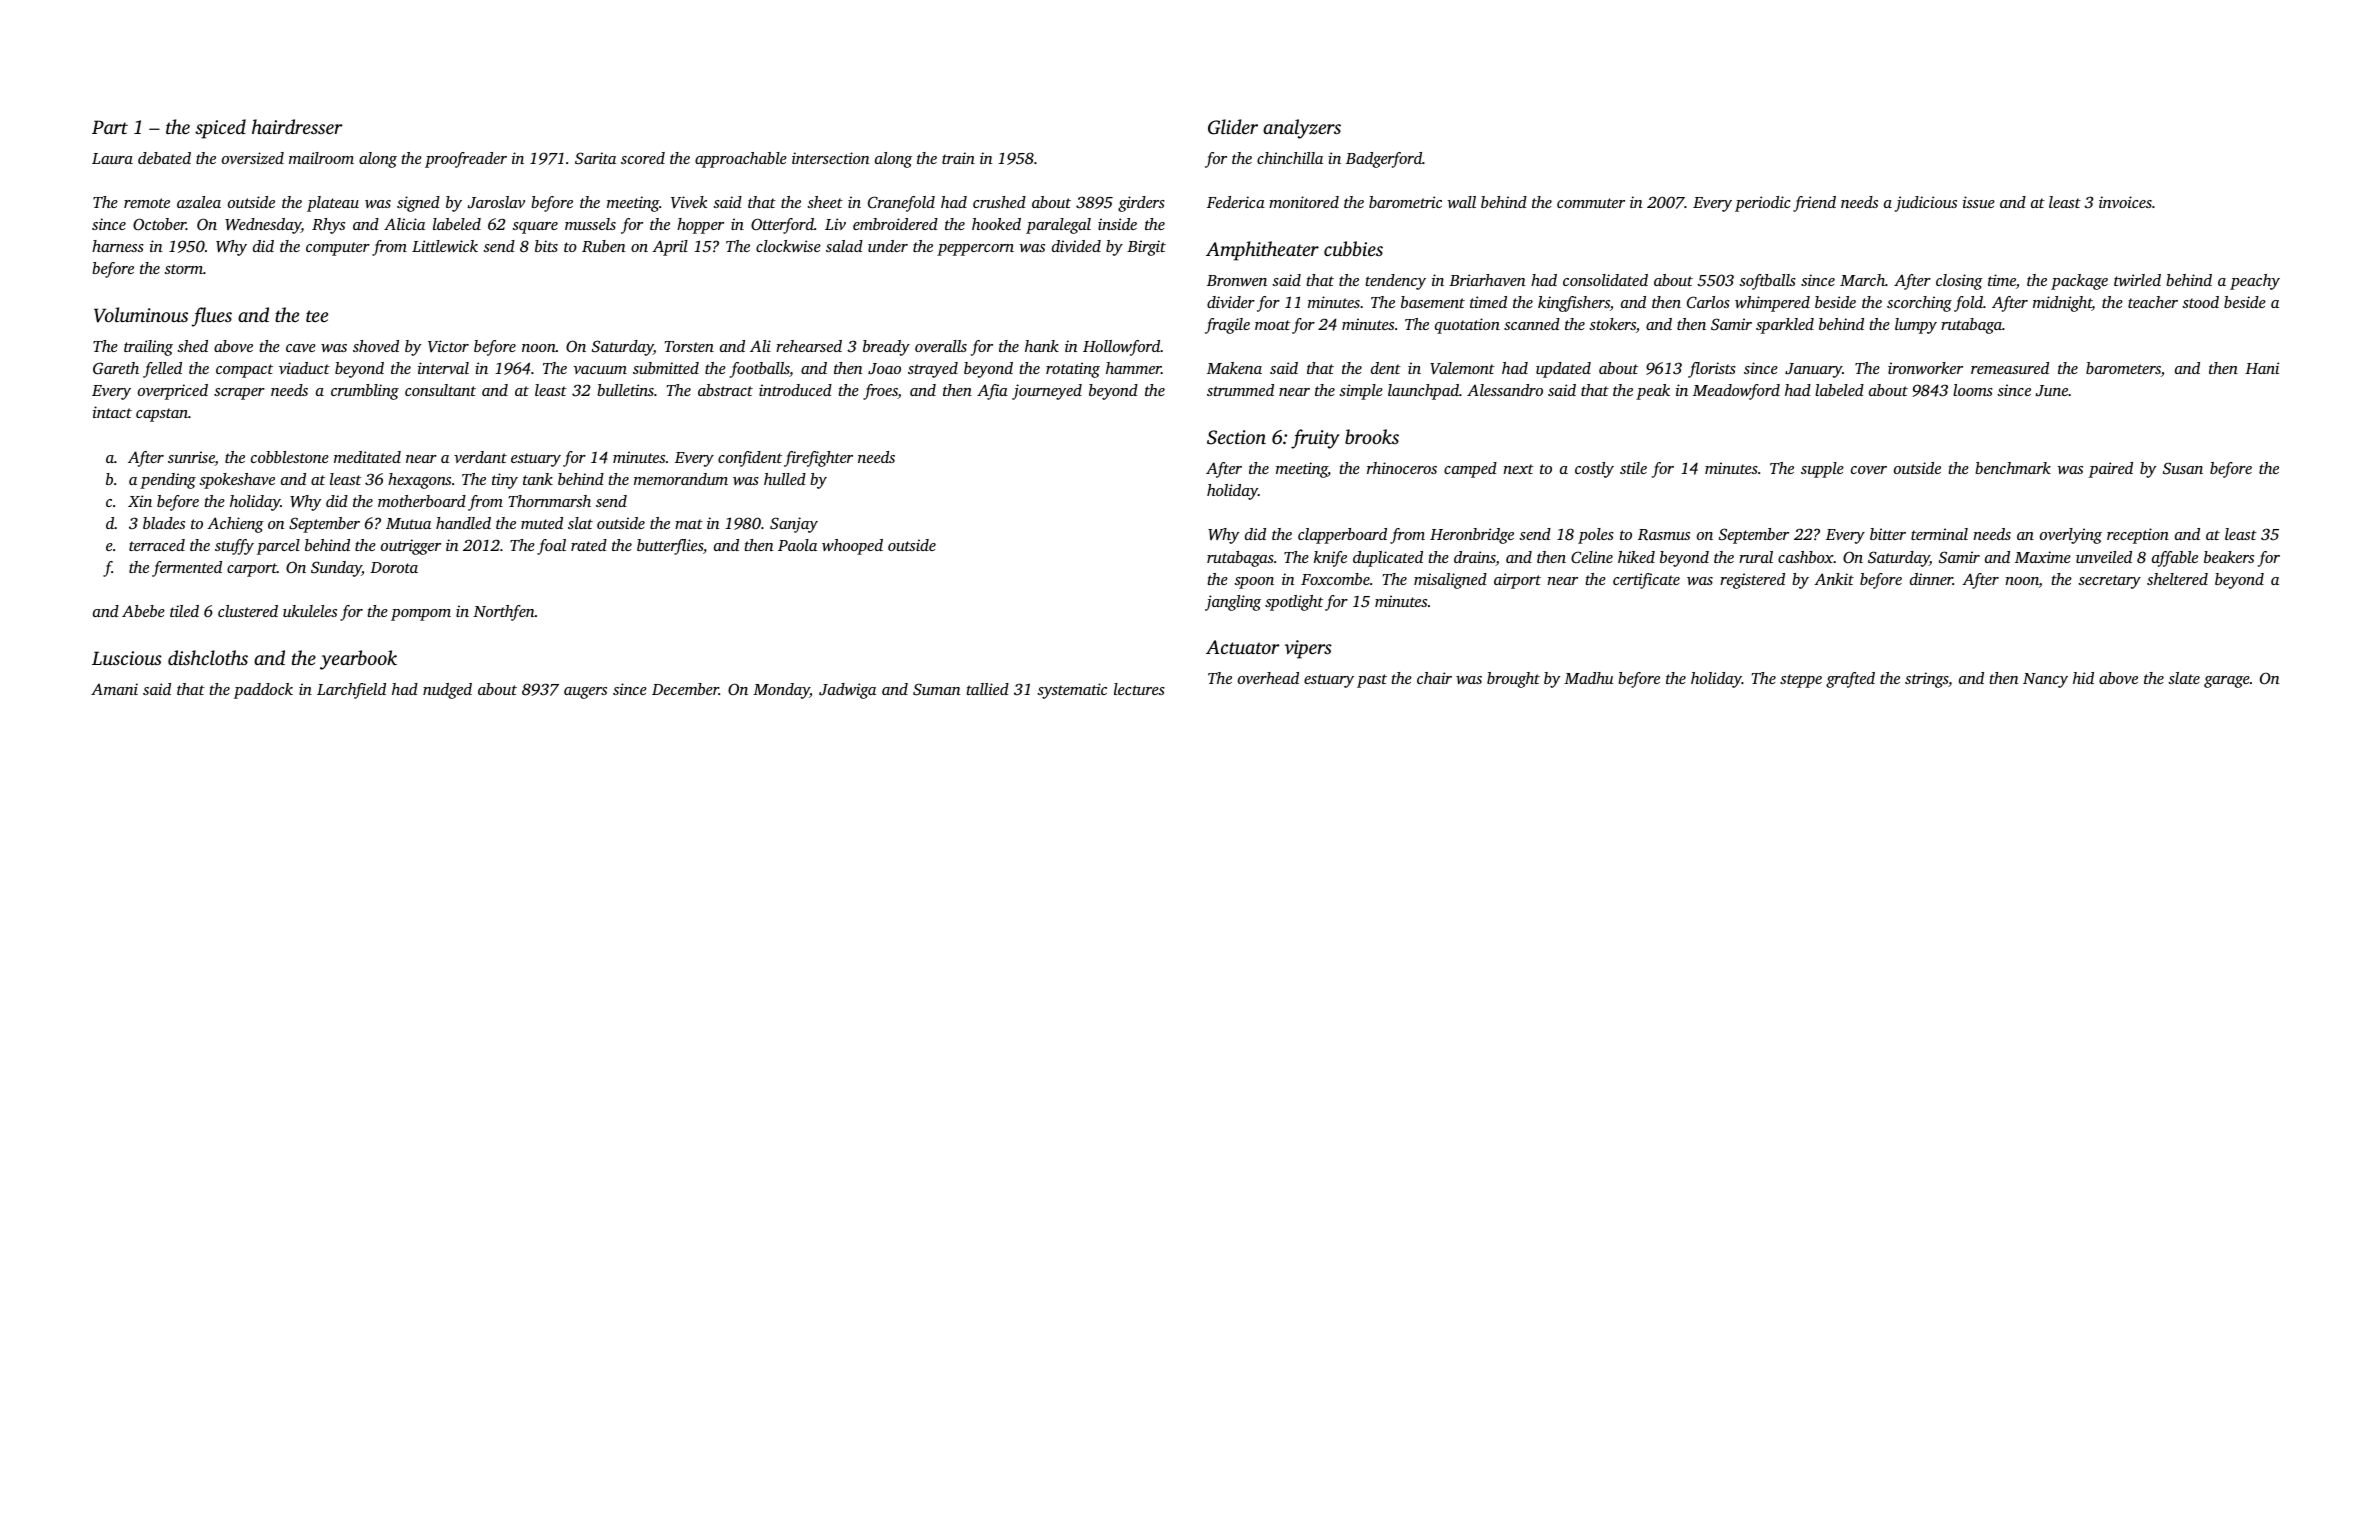 The height and width of the screenshot is (1535, 2372). What do you see at coordinates (338, 249) in the screenshot?
I see `computer` at bounding box center [338, 249].
